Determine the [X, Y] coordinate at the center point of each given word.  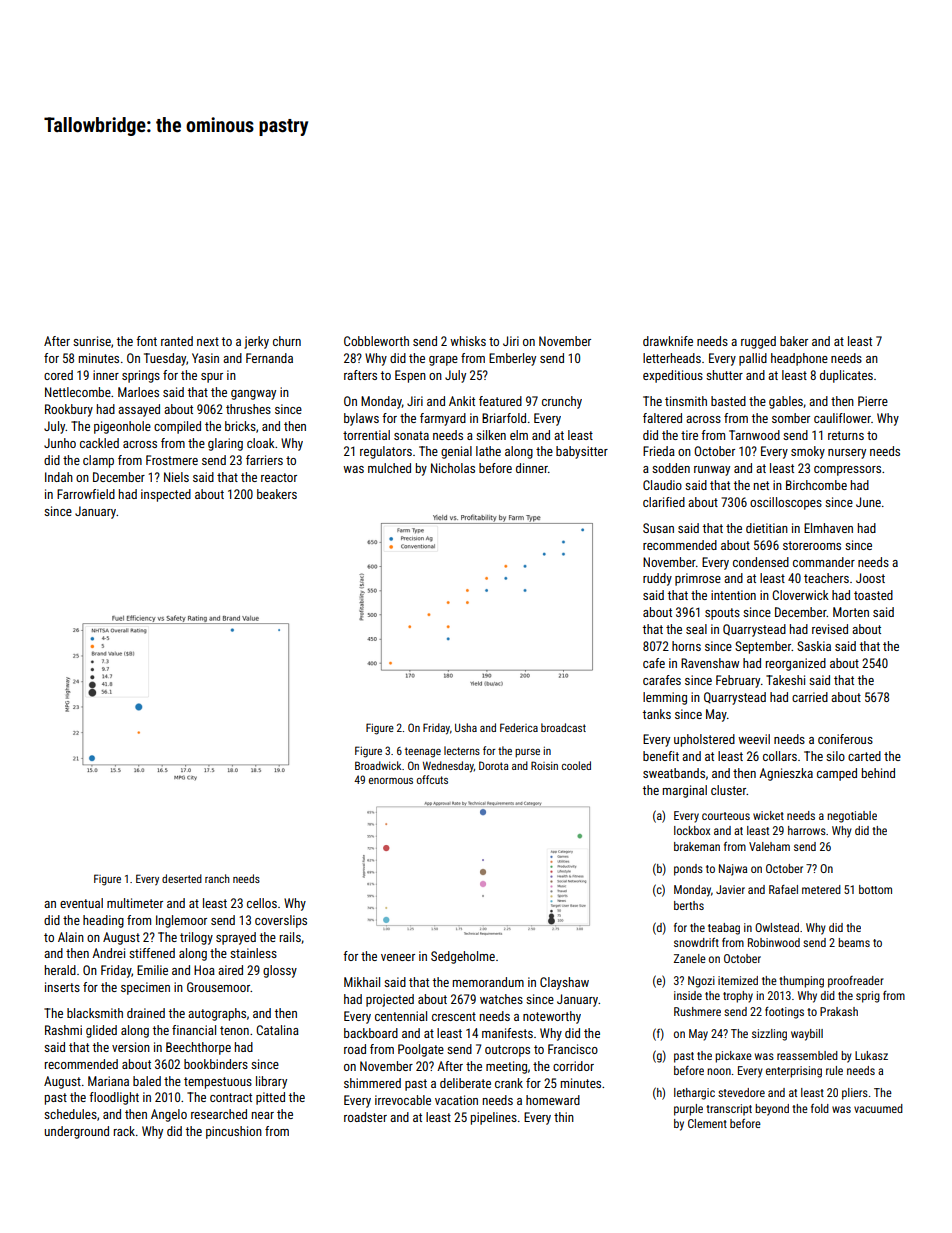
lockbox [692, 830]
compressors [847, 471]
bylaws [361, 419]
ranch [217, 878]
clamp [98, 461]
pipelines [494, 1118]
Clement [707, 1123]
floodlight [114, 1098]
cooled [576, 765]
